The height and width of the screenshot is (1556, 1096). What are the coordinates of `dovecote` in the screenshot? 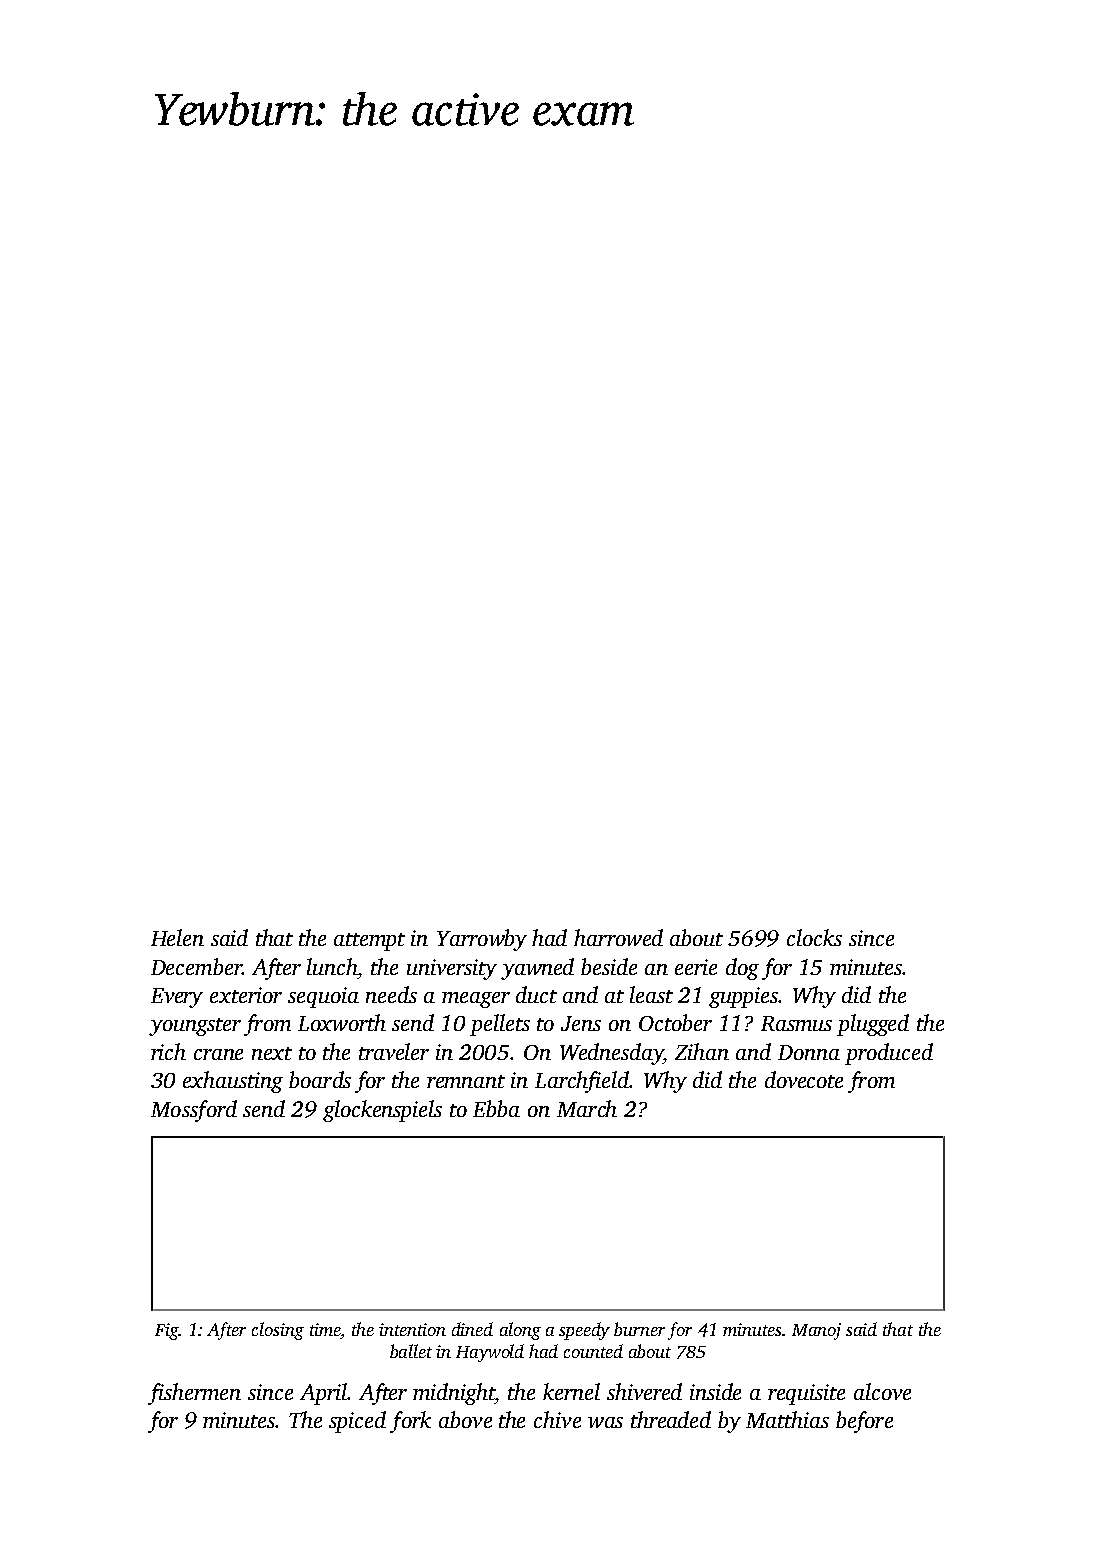 It's located at (804, 1079).
